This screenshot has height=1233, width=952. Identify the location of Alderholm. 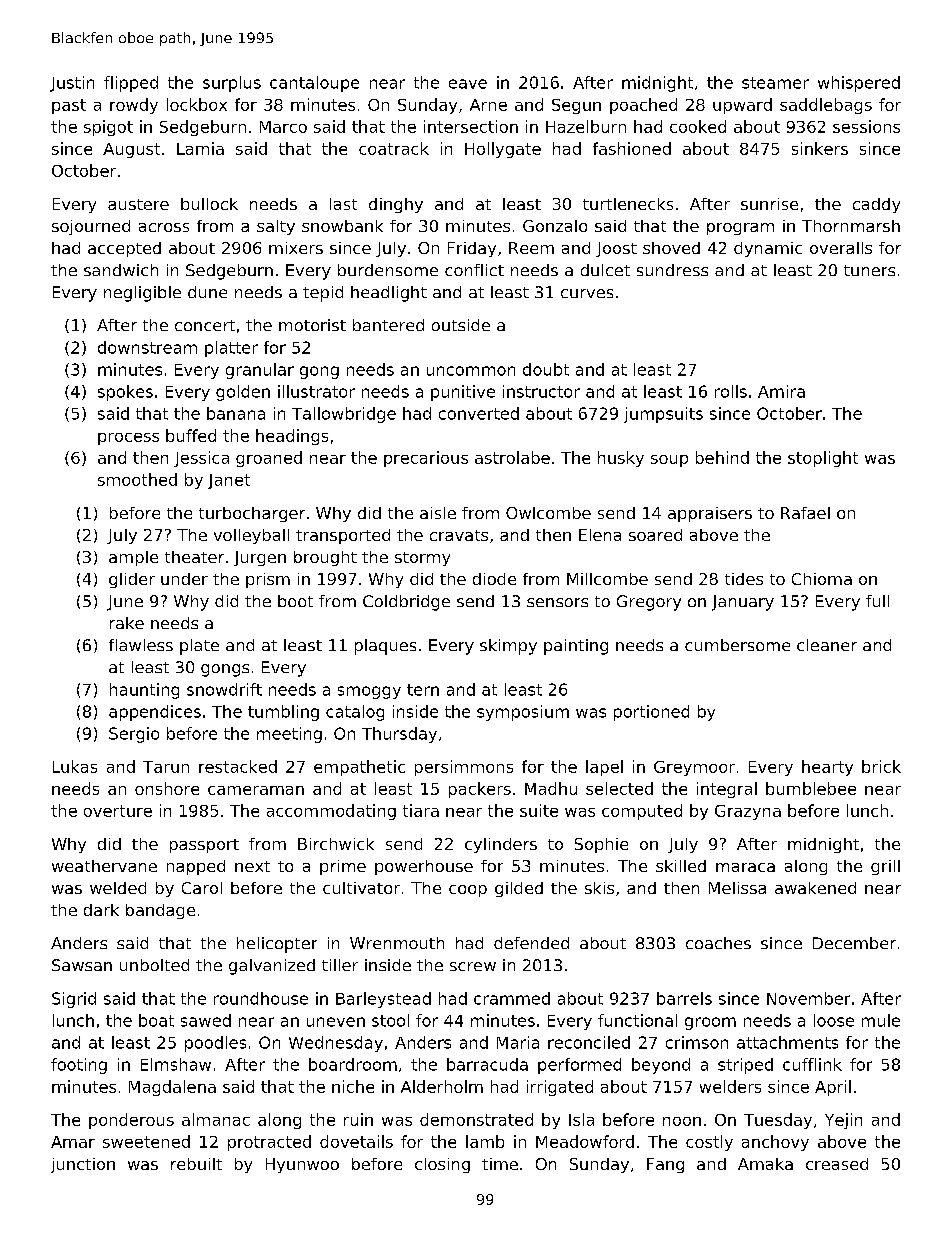
(442, 1086).
